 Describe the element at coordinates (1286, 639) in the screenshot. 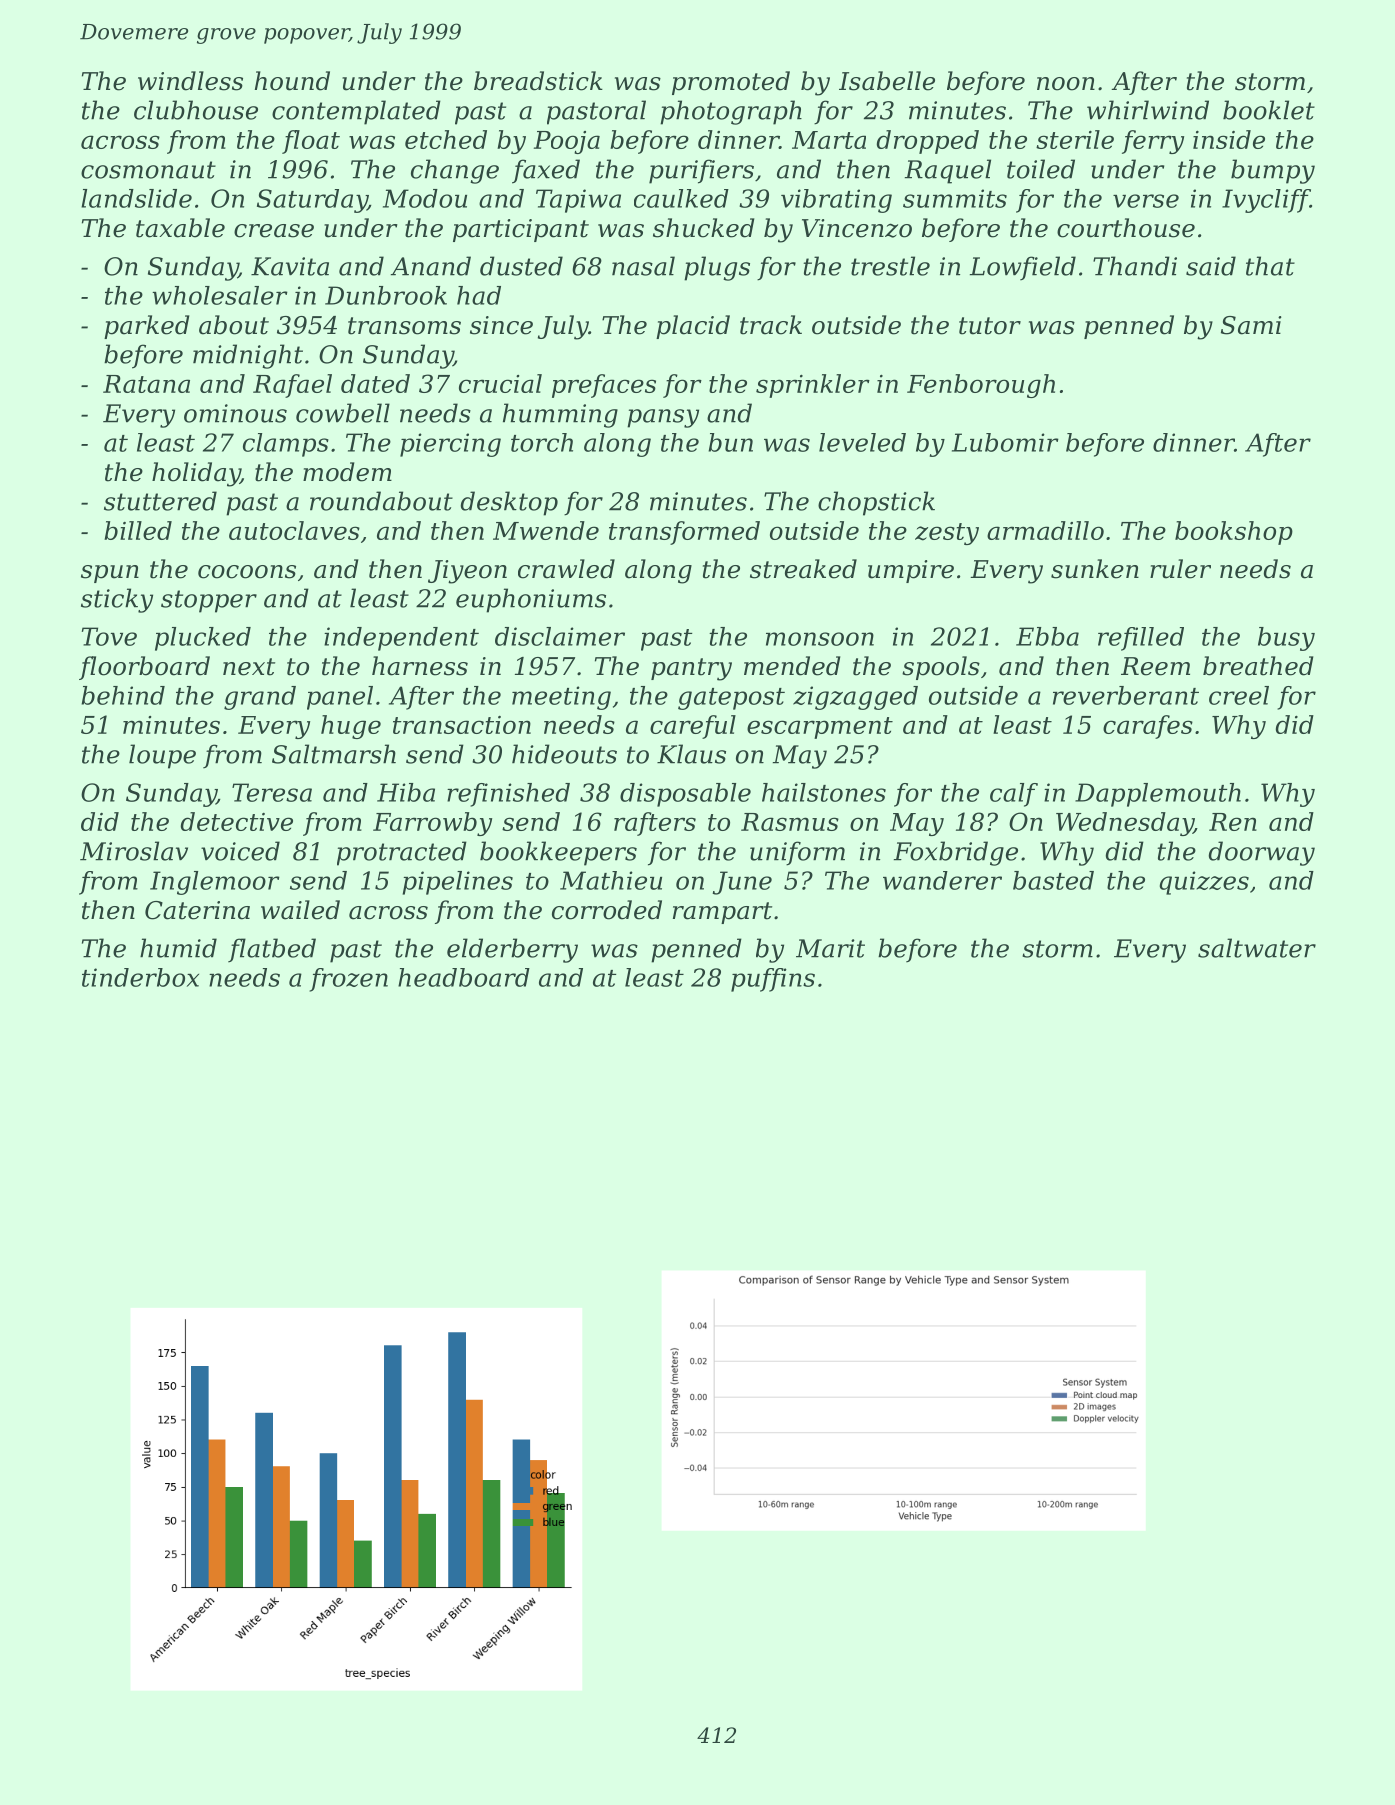

I see `busy` at that location.
